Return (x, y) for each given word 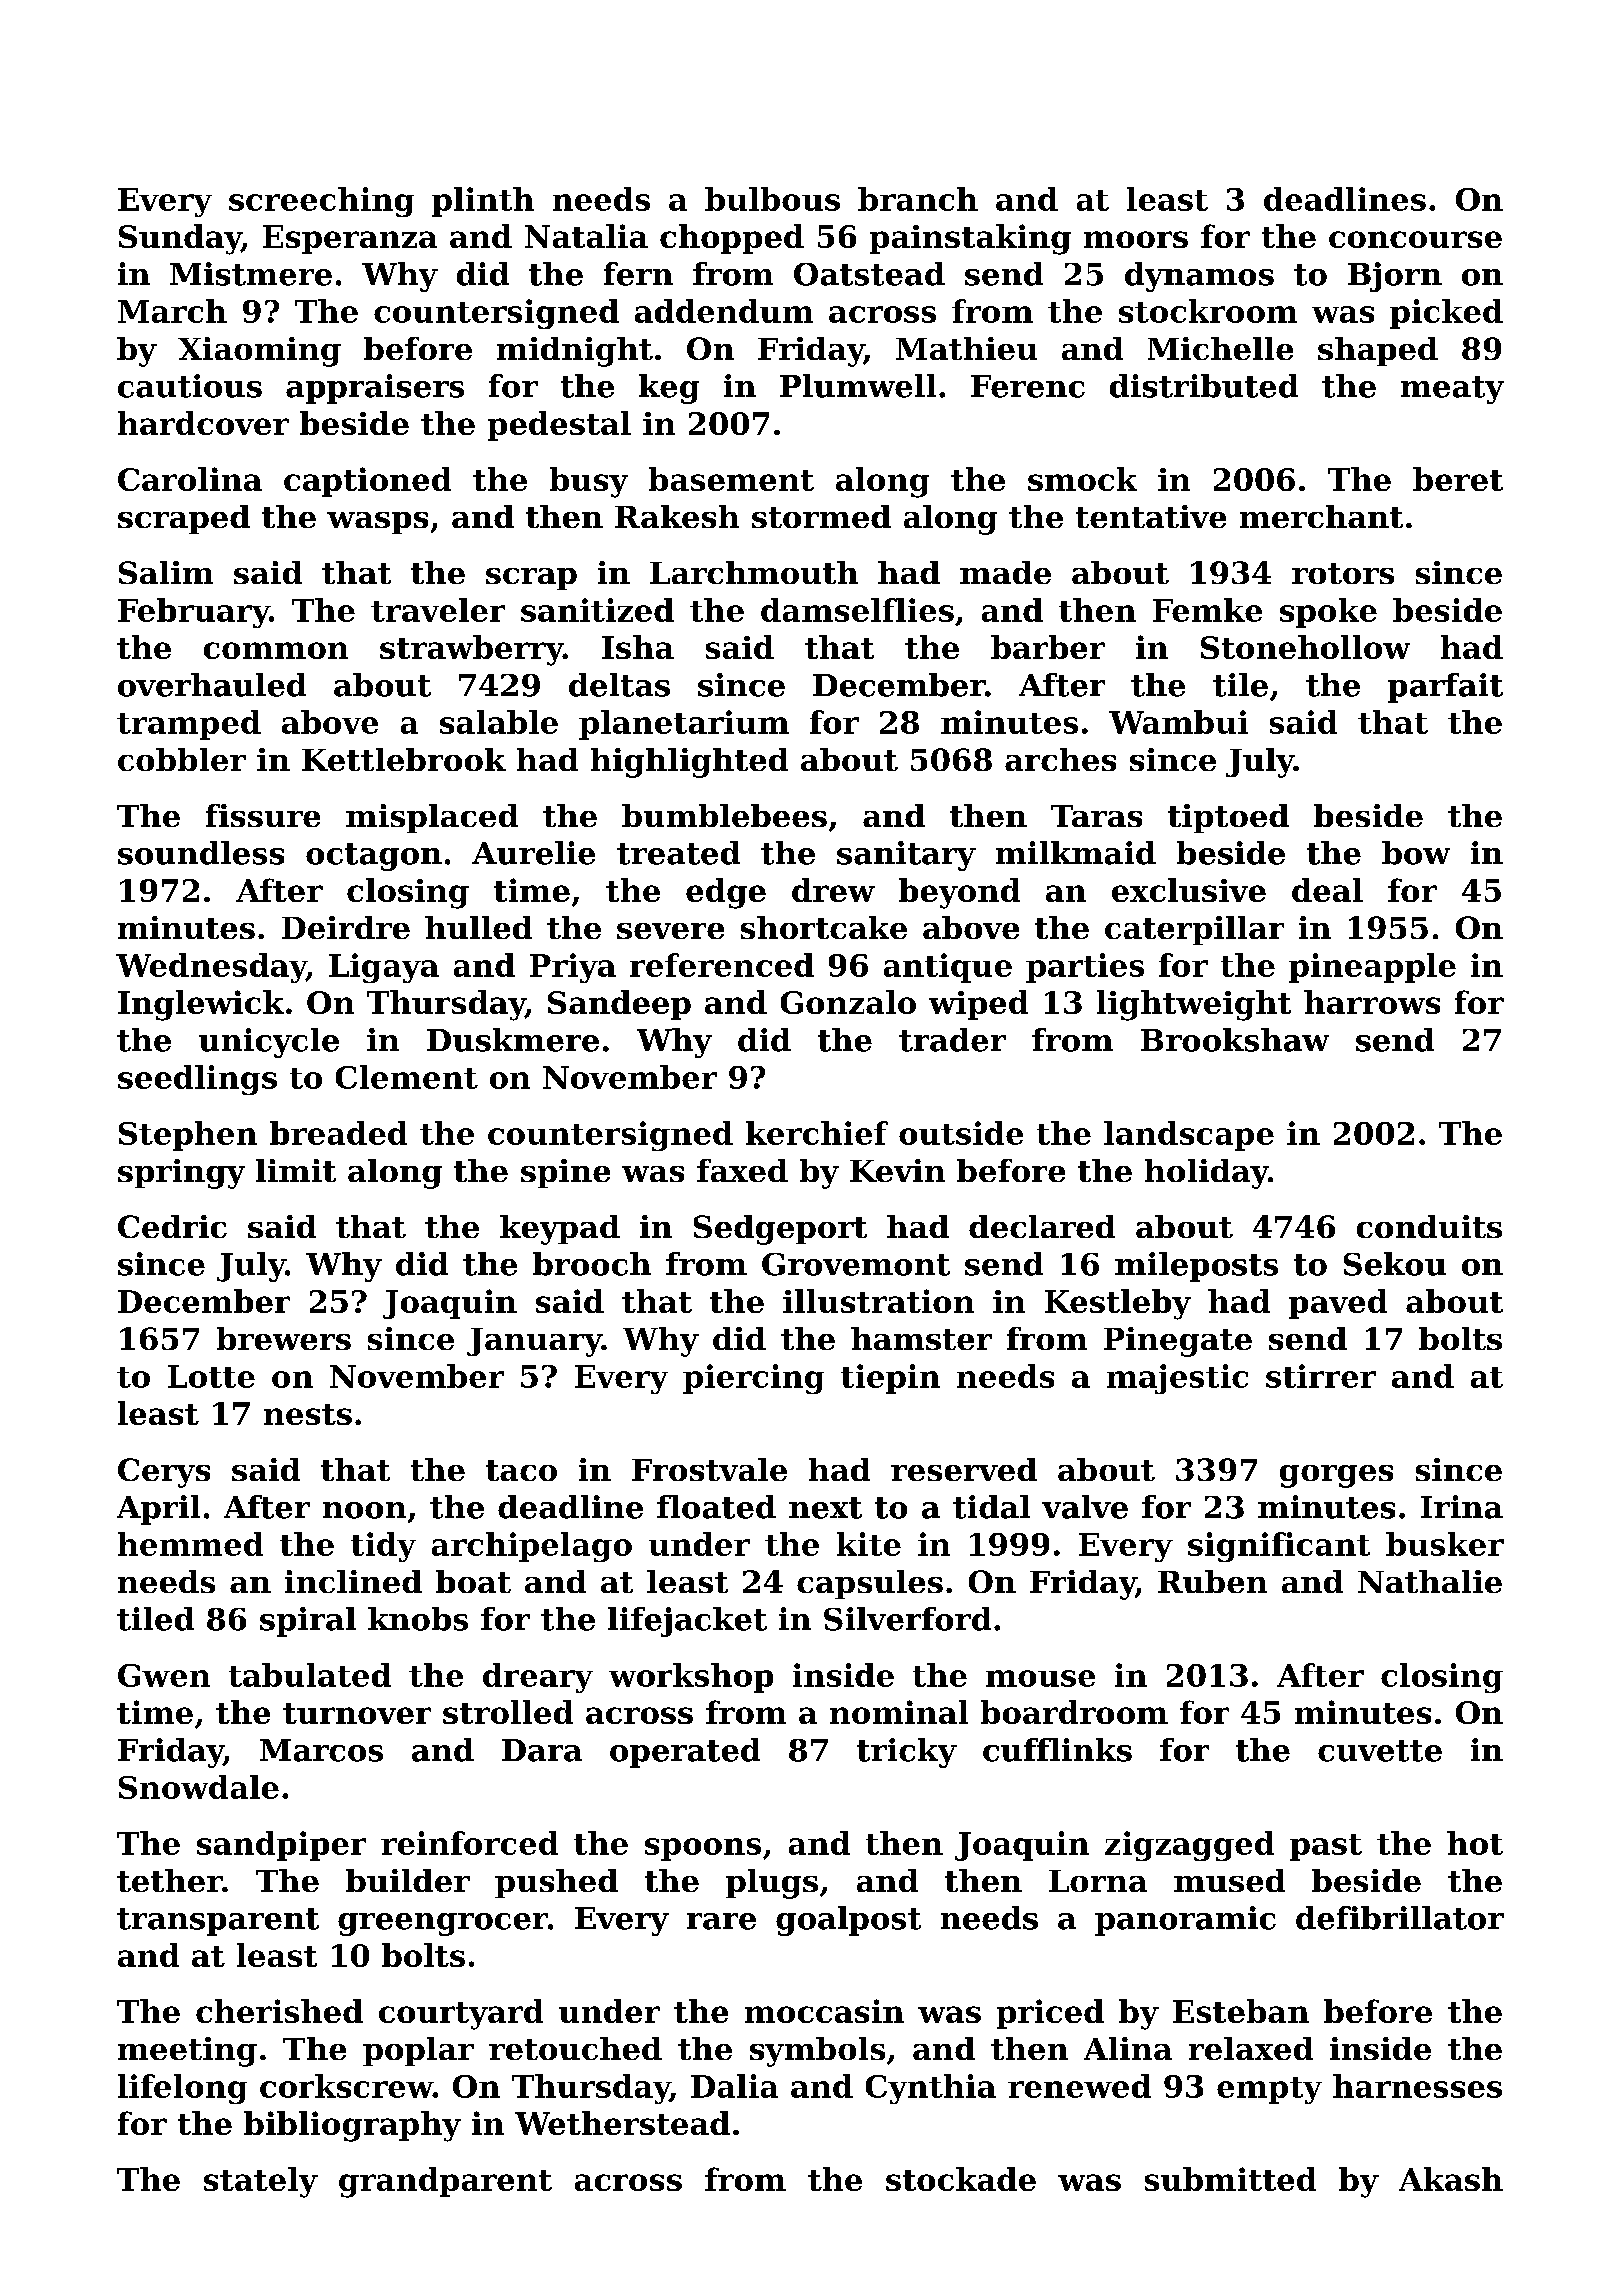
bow (1416, 853)
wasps (377, 523)
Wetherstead (622, 2123)
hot (1475, 1843)
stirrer (1321, 1376)
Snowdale (199, 1787)
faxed (742, 1170)
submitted (1230, 2179)
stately (261, 2182)
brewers (284, 1338)
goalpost (848, 1921)
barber (1048, 647)
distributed (1204, 386)
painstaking (970, 239)
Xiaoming (259, 352)
